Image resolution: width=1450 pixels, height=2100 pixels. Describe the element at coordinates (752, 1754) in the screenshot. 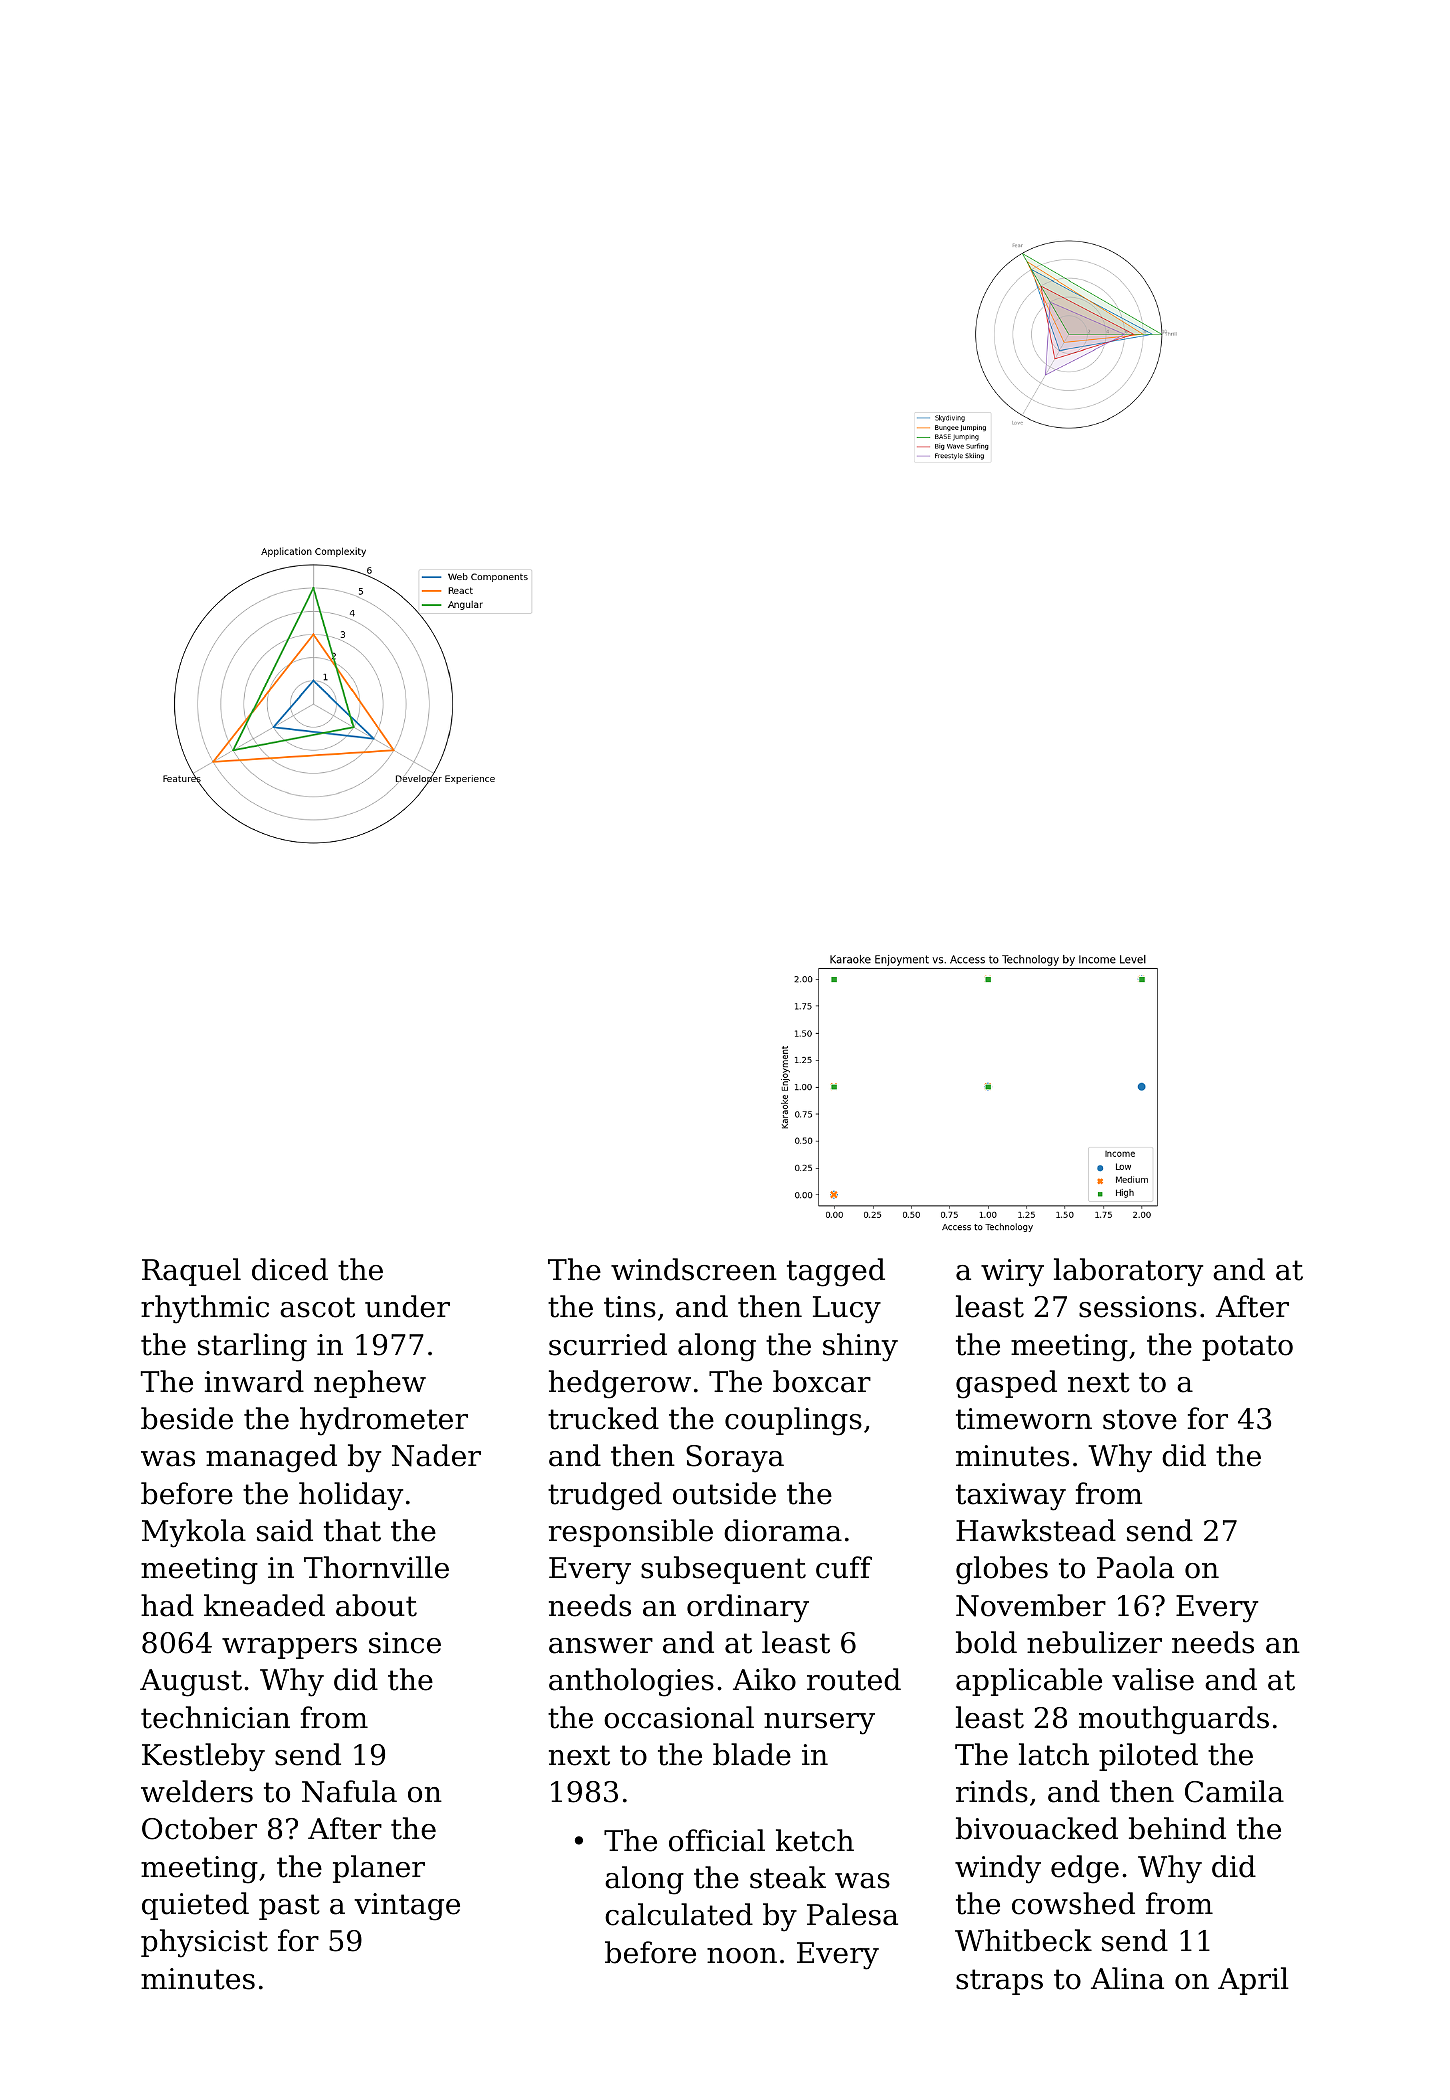

I see `blade` at that location.
